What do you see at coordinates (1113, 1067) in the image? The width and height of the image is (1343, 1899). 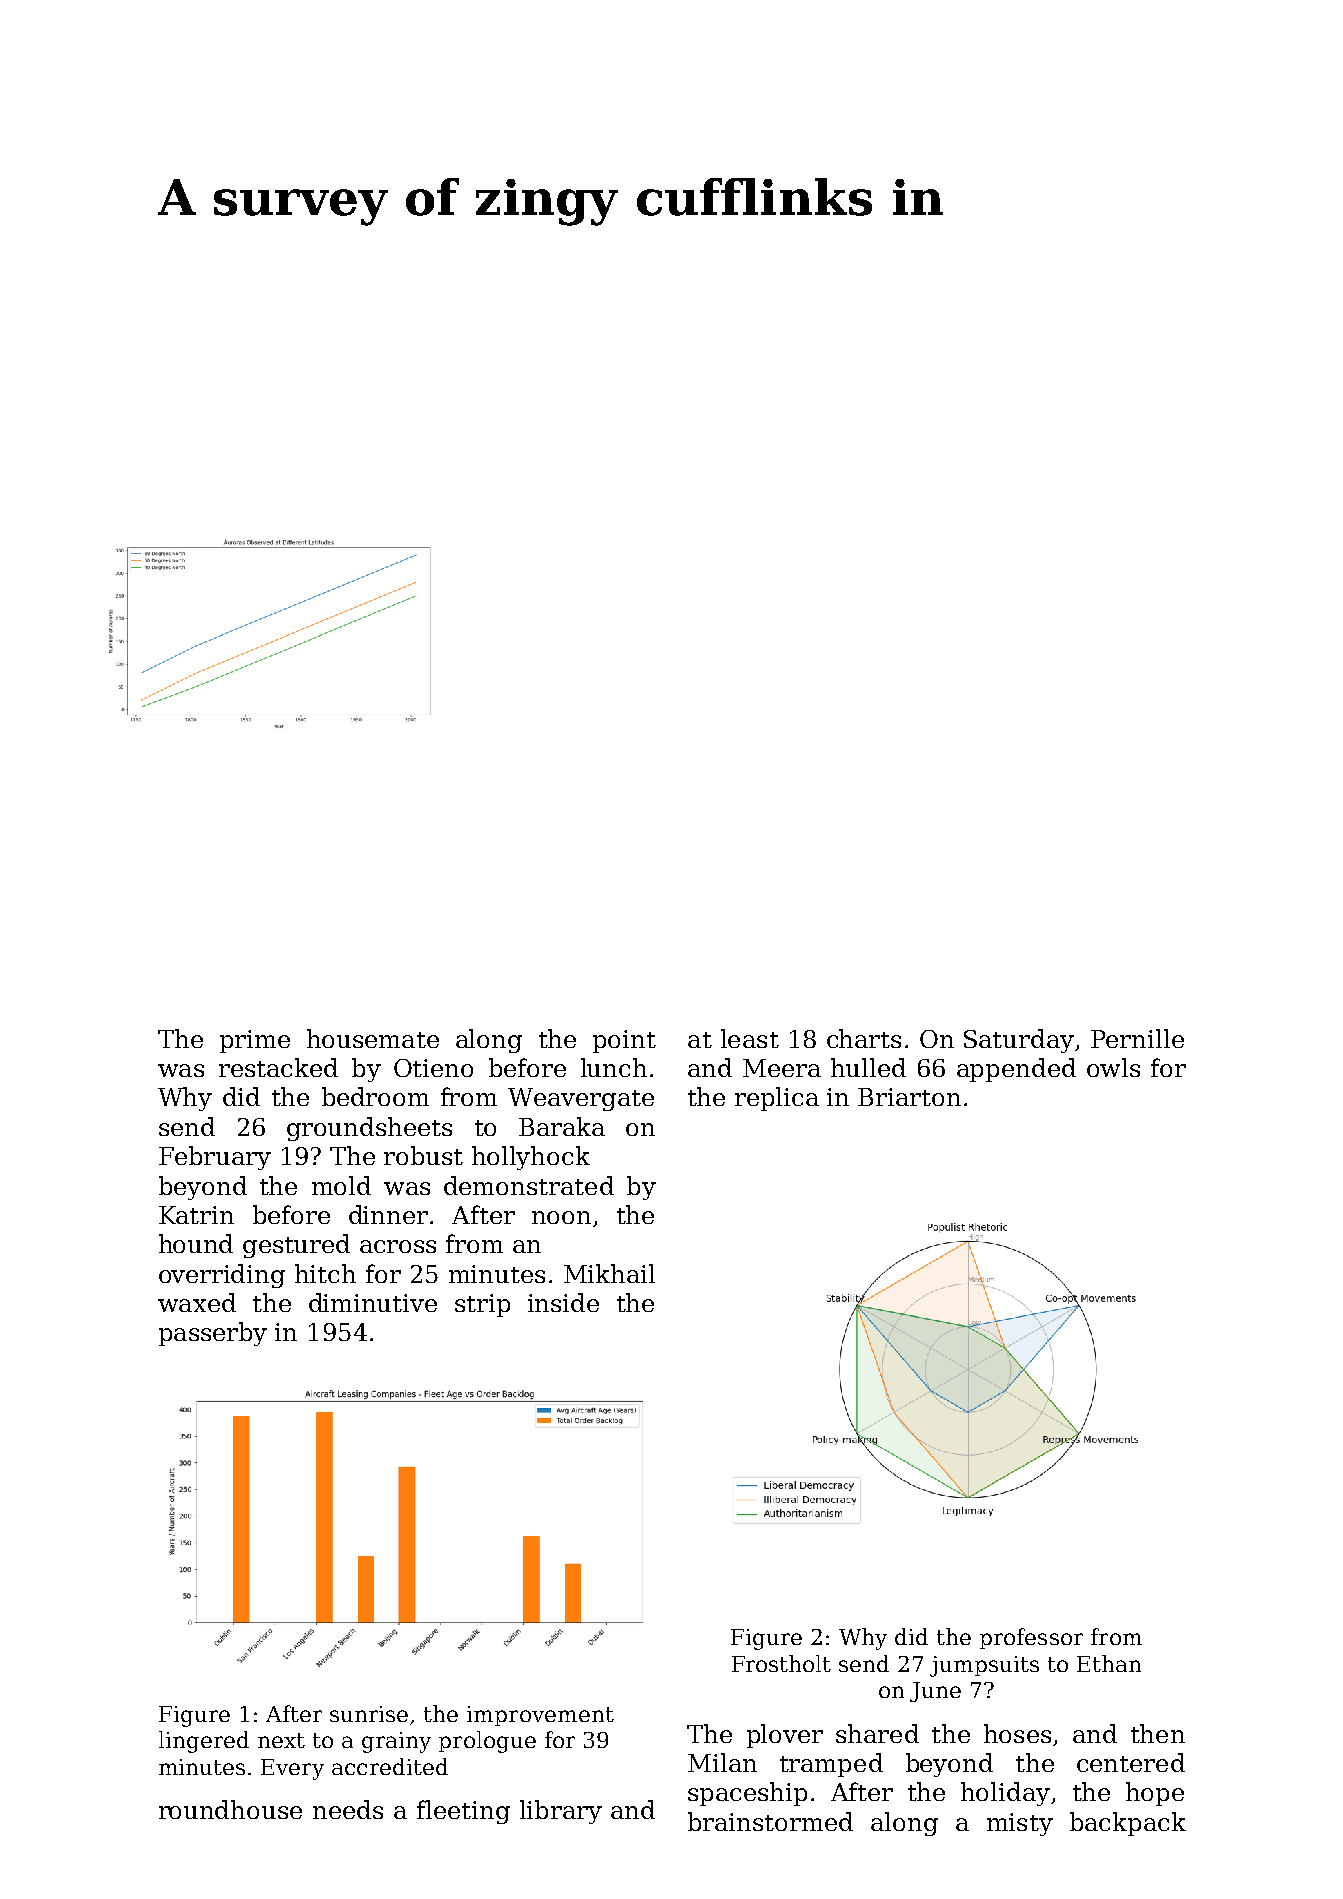 I see `owls` at bounding box center [1113, 1067].
